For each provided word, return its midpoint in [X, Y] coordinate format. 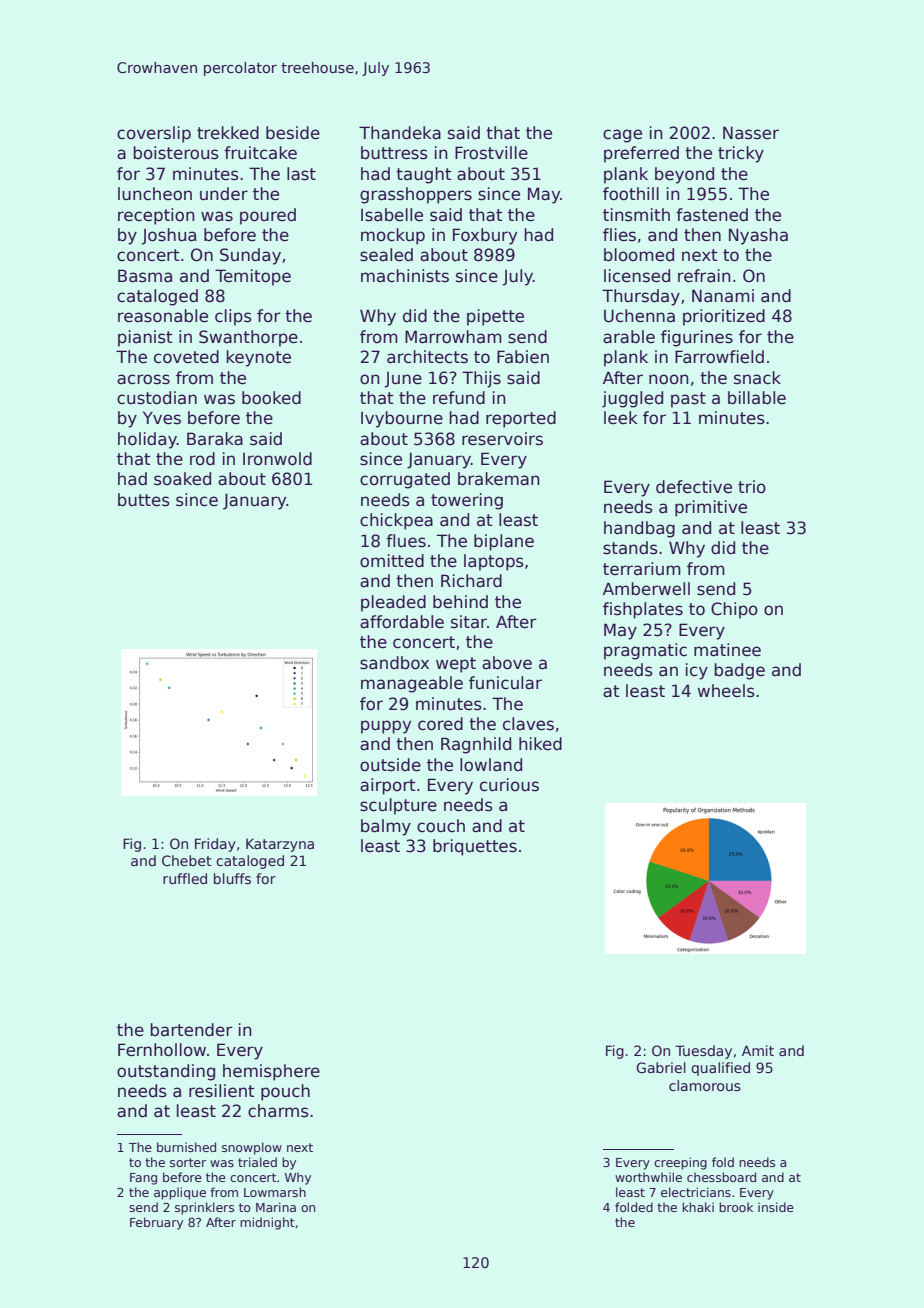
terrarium [642, 569]
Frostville [491, 153]
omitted [392, 561]
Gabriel [661, 1067]
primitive [711, 508]
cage [622, 136]
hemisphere [271, 1072]
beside [293, 133]
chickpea [396, 521]
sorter [188, 1162]
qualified [720, 1069]
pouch [285, 1092]
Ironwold [277, 459]
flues [406, 541]
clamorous [705, 1085]
